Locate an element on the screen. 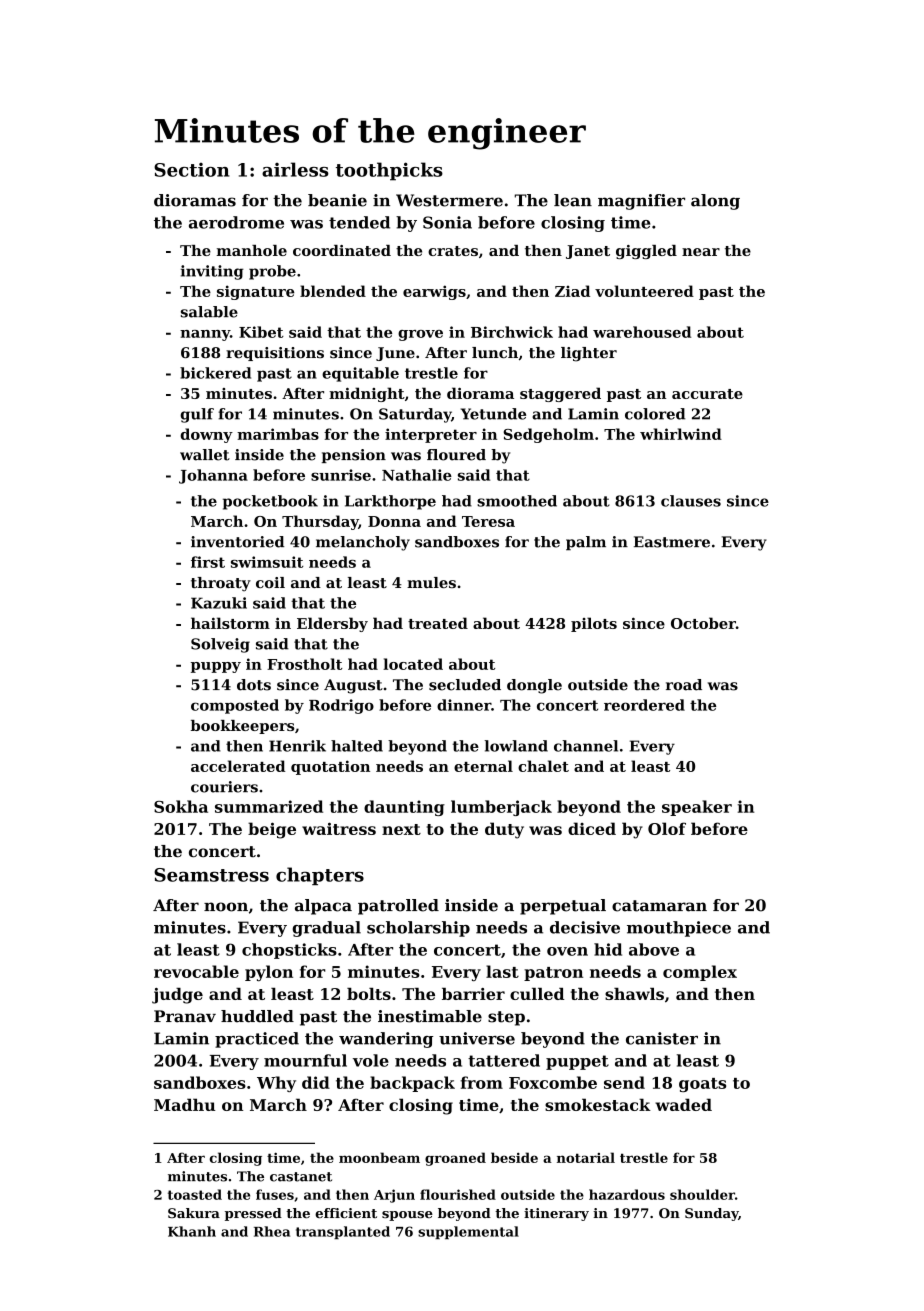 This screenshot has height=1311, width=924. mules is located at coordinates (431, 582).
